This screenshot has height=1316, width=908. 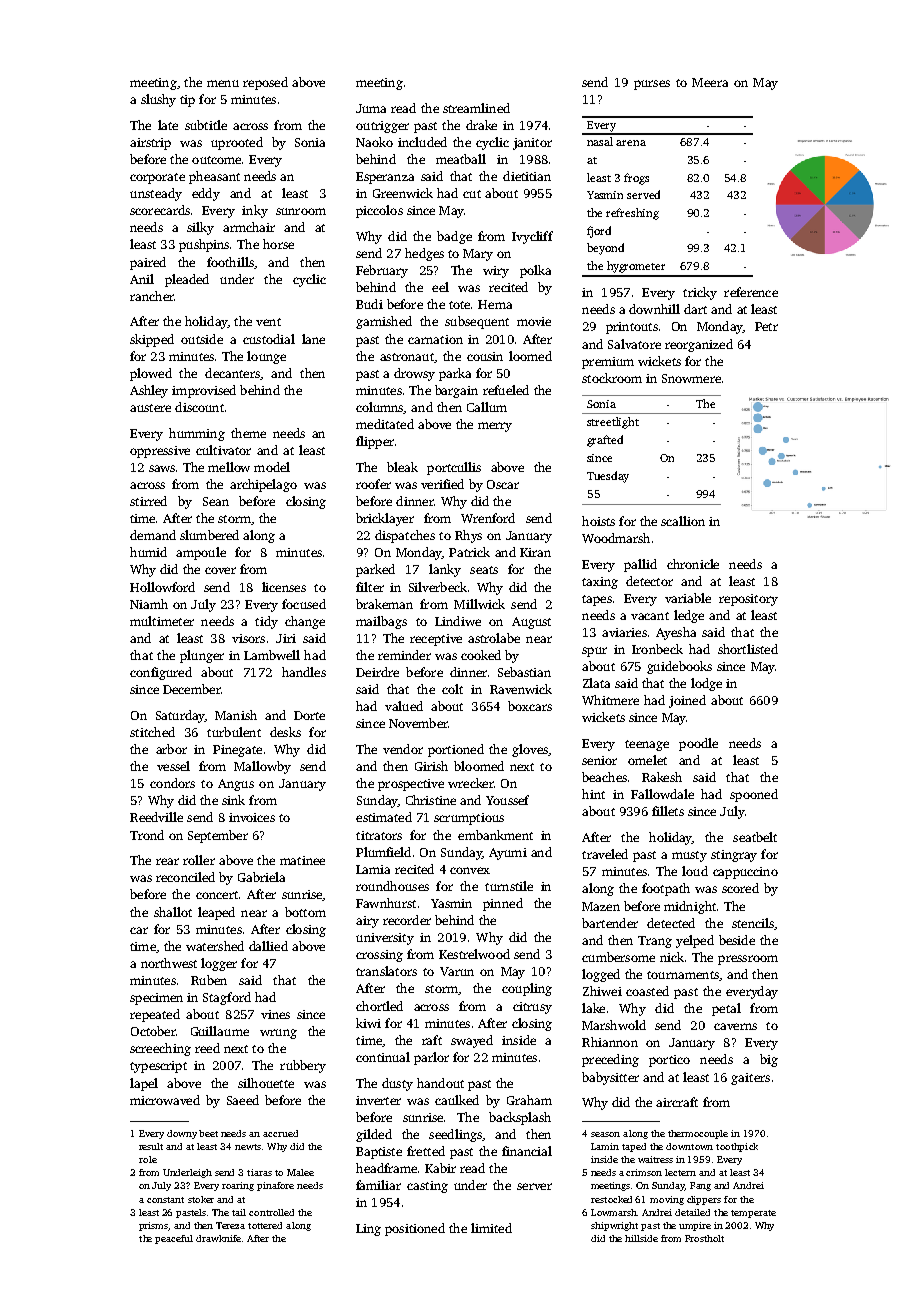 What do you see at coordinates (383, 1057) in the screenshot?
I see `continual` at bounding box center [383, 1057].
